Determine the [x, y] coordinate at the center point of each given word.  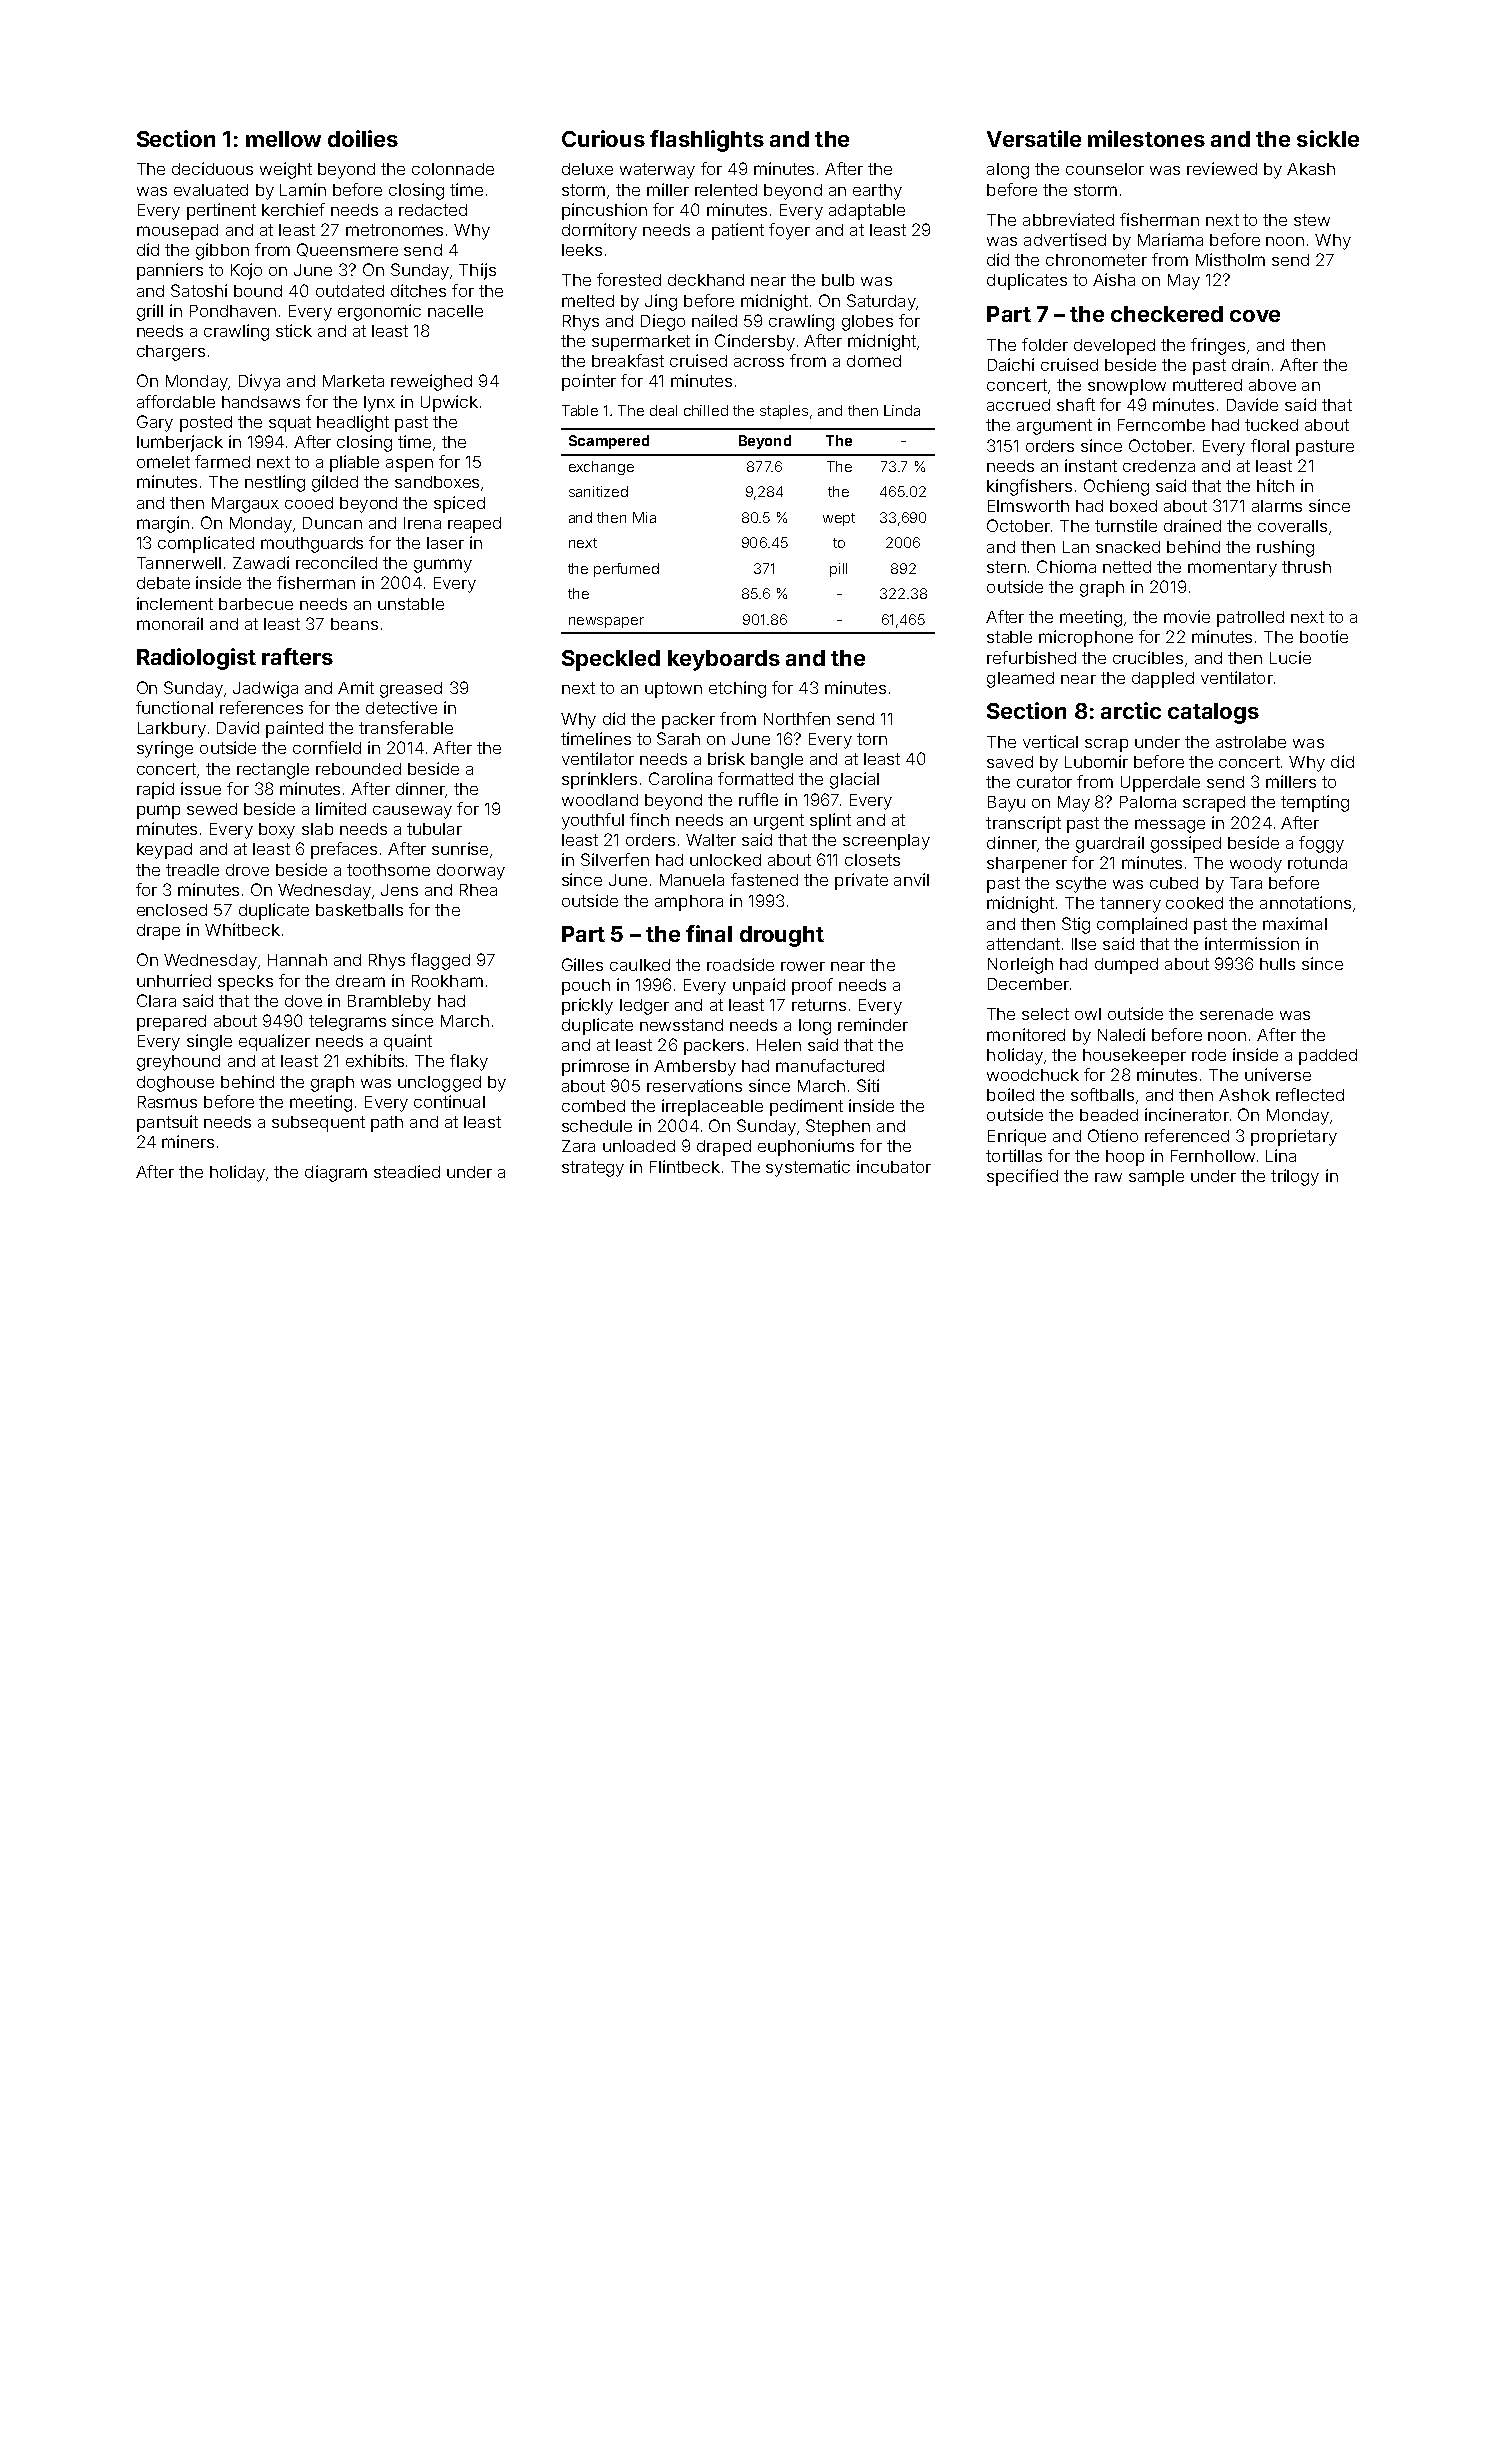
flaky [469, 1062]
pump [158, 812]
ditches [418, 290]
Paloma [1148, 802]
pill [838, 570]
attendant [1023, 944]
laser [445, 543]
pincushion [604, 211]
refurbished [1031, 657]
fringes [1218, 346]
